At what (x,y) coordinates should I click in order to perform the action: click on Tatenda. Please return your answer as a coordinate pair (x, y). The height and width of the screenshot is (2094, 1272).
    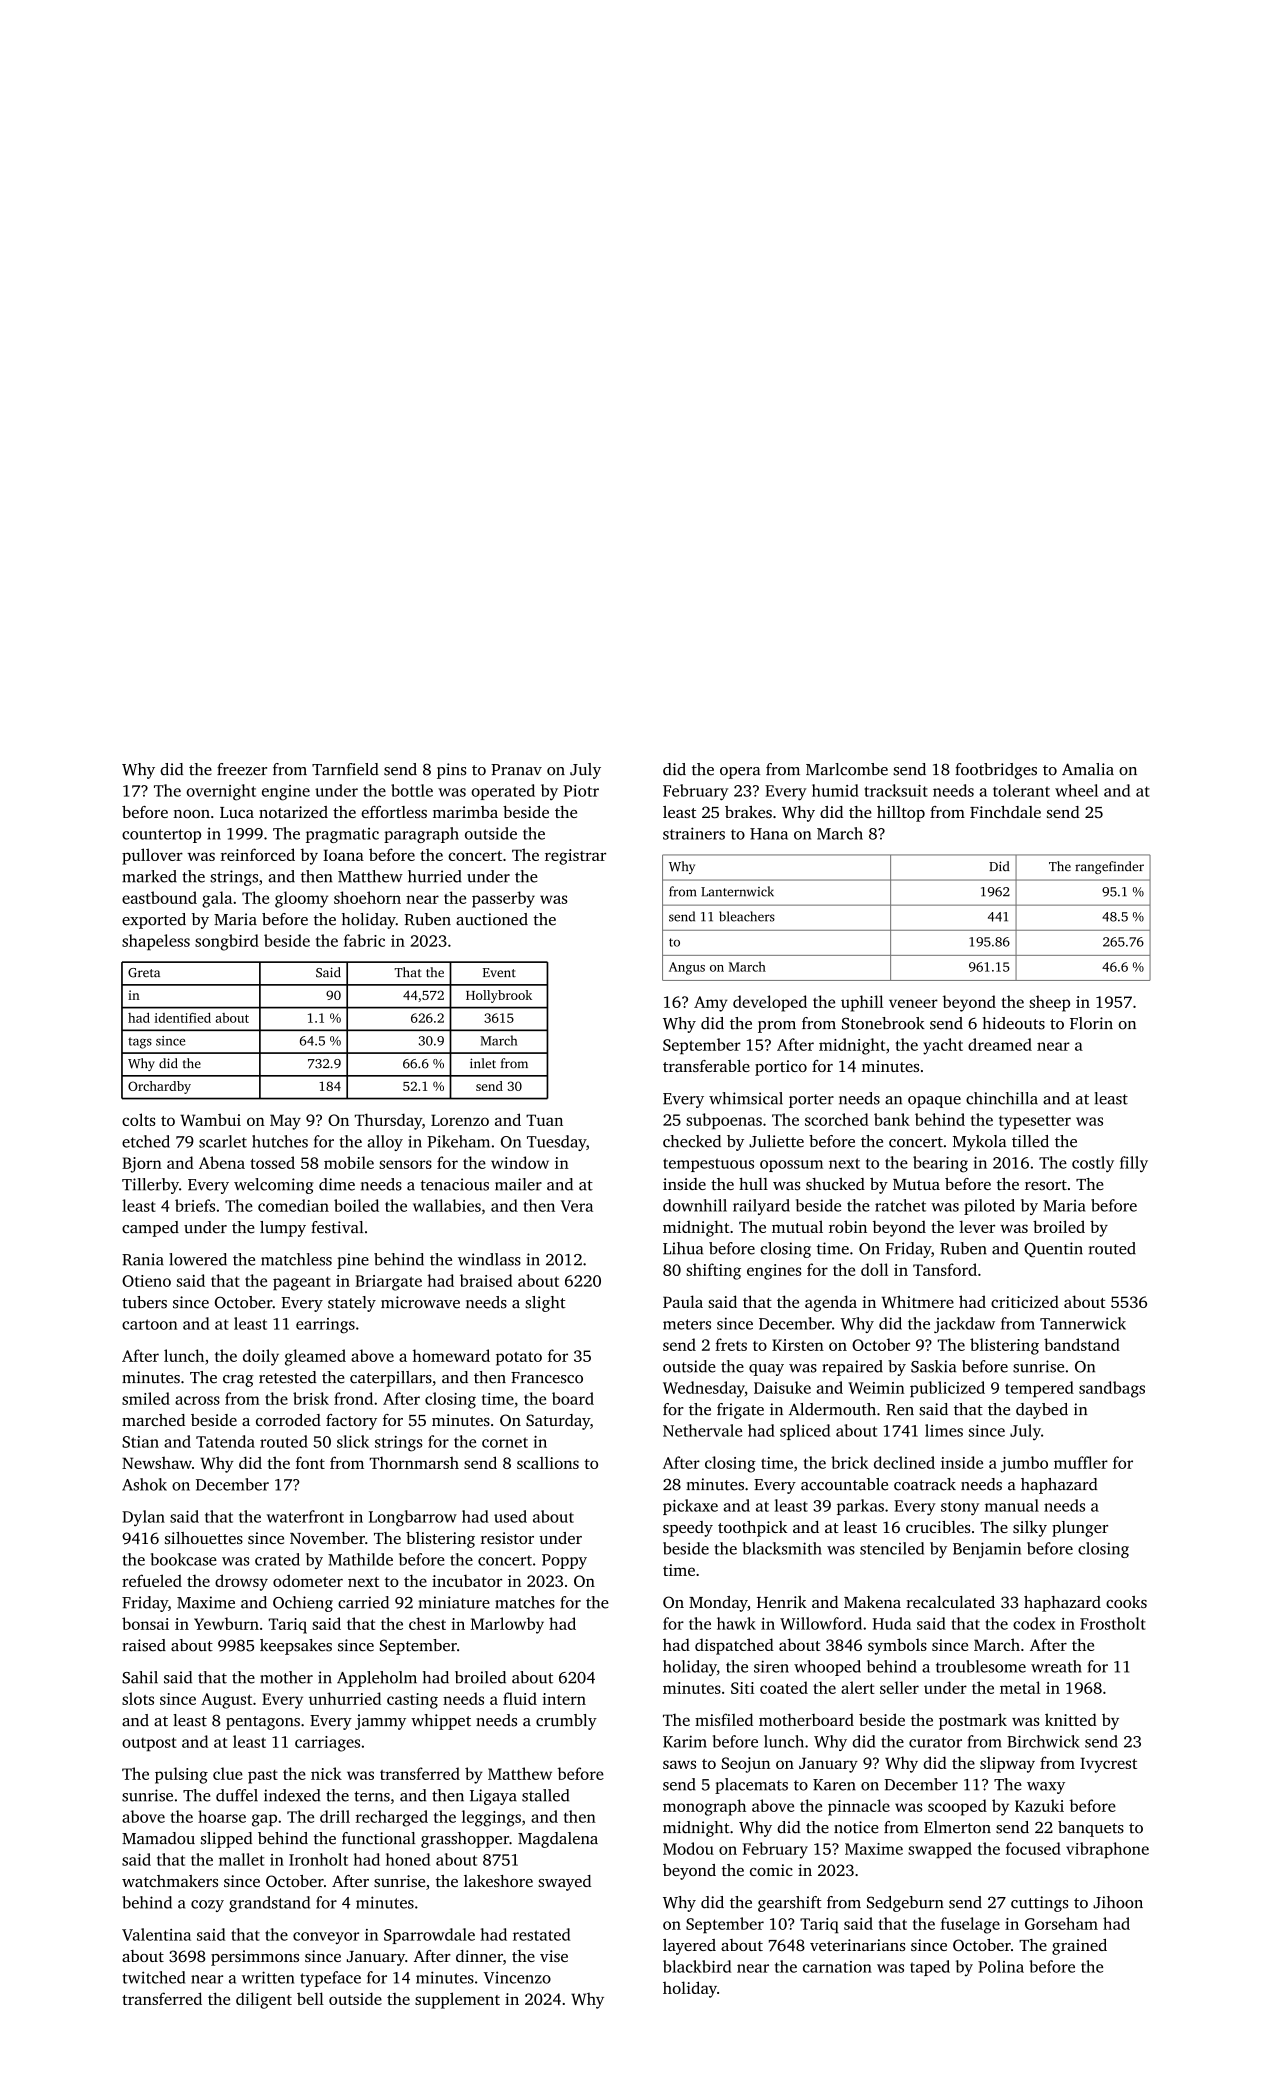
    Looking at the image, I should click on (225, 1441).
